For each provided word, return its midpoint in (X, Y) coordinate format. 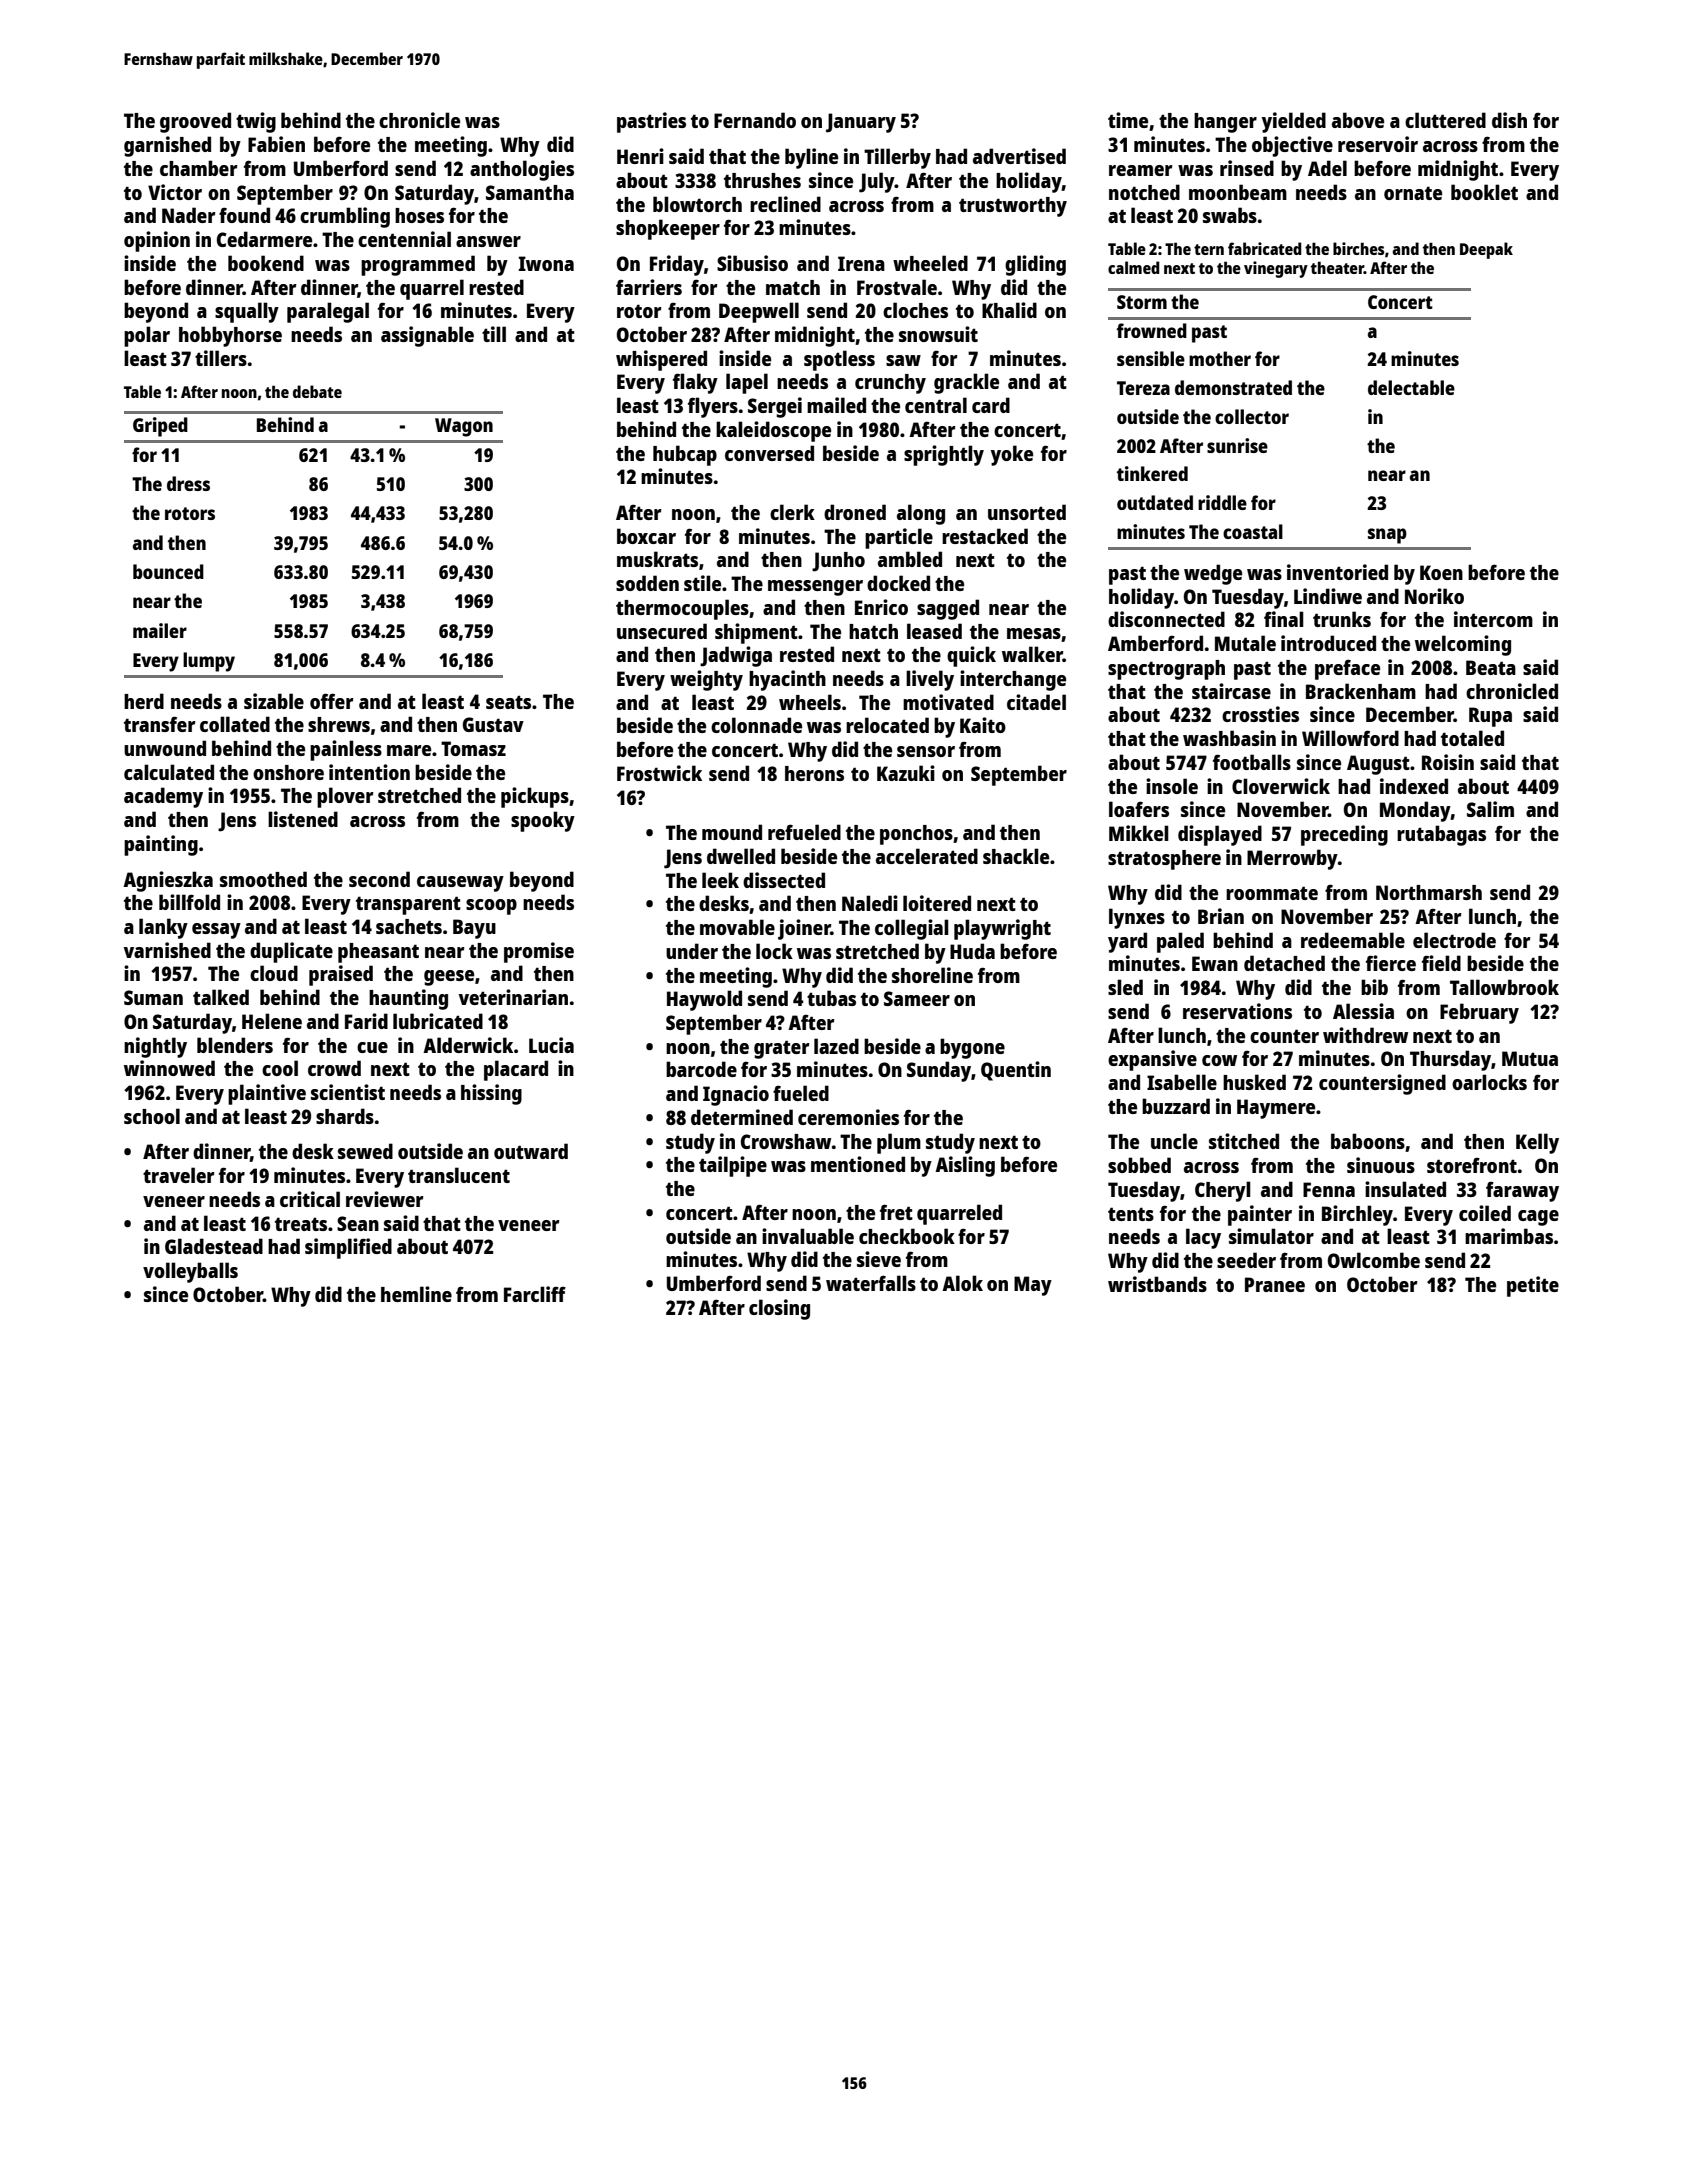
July (877, 182)
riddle (1222, 502)
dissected (784, 880)
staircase (1231, 691)
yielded (1294, 122)
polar (147, 336)
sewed (365, 1151)
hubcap (685, 455)
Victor (175, 192)
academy (163, 797)
